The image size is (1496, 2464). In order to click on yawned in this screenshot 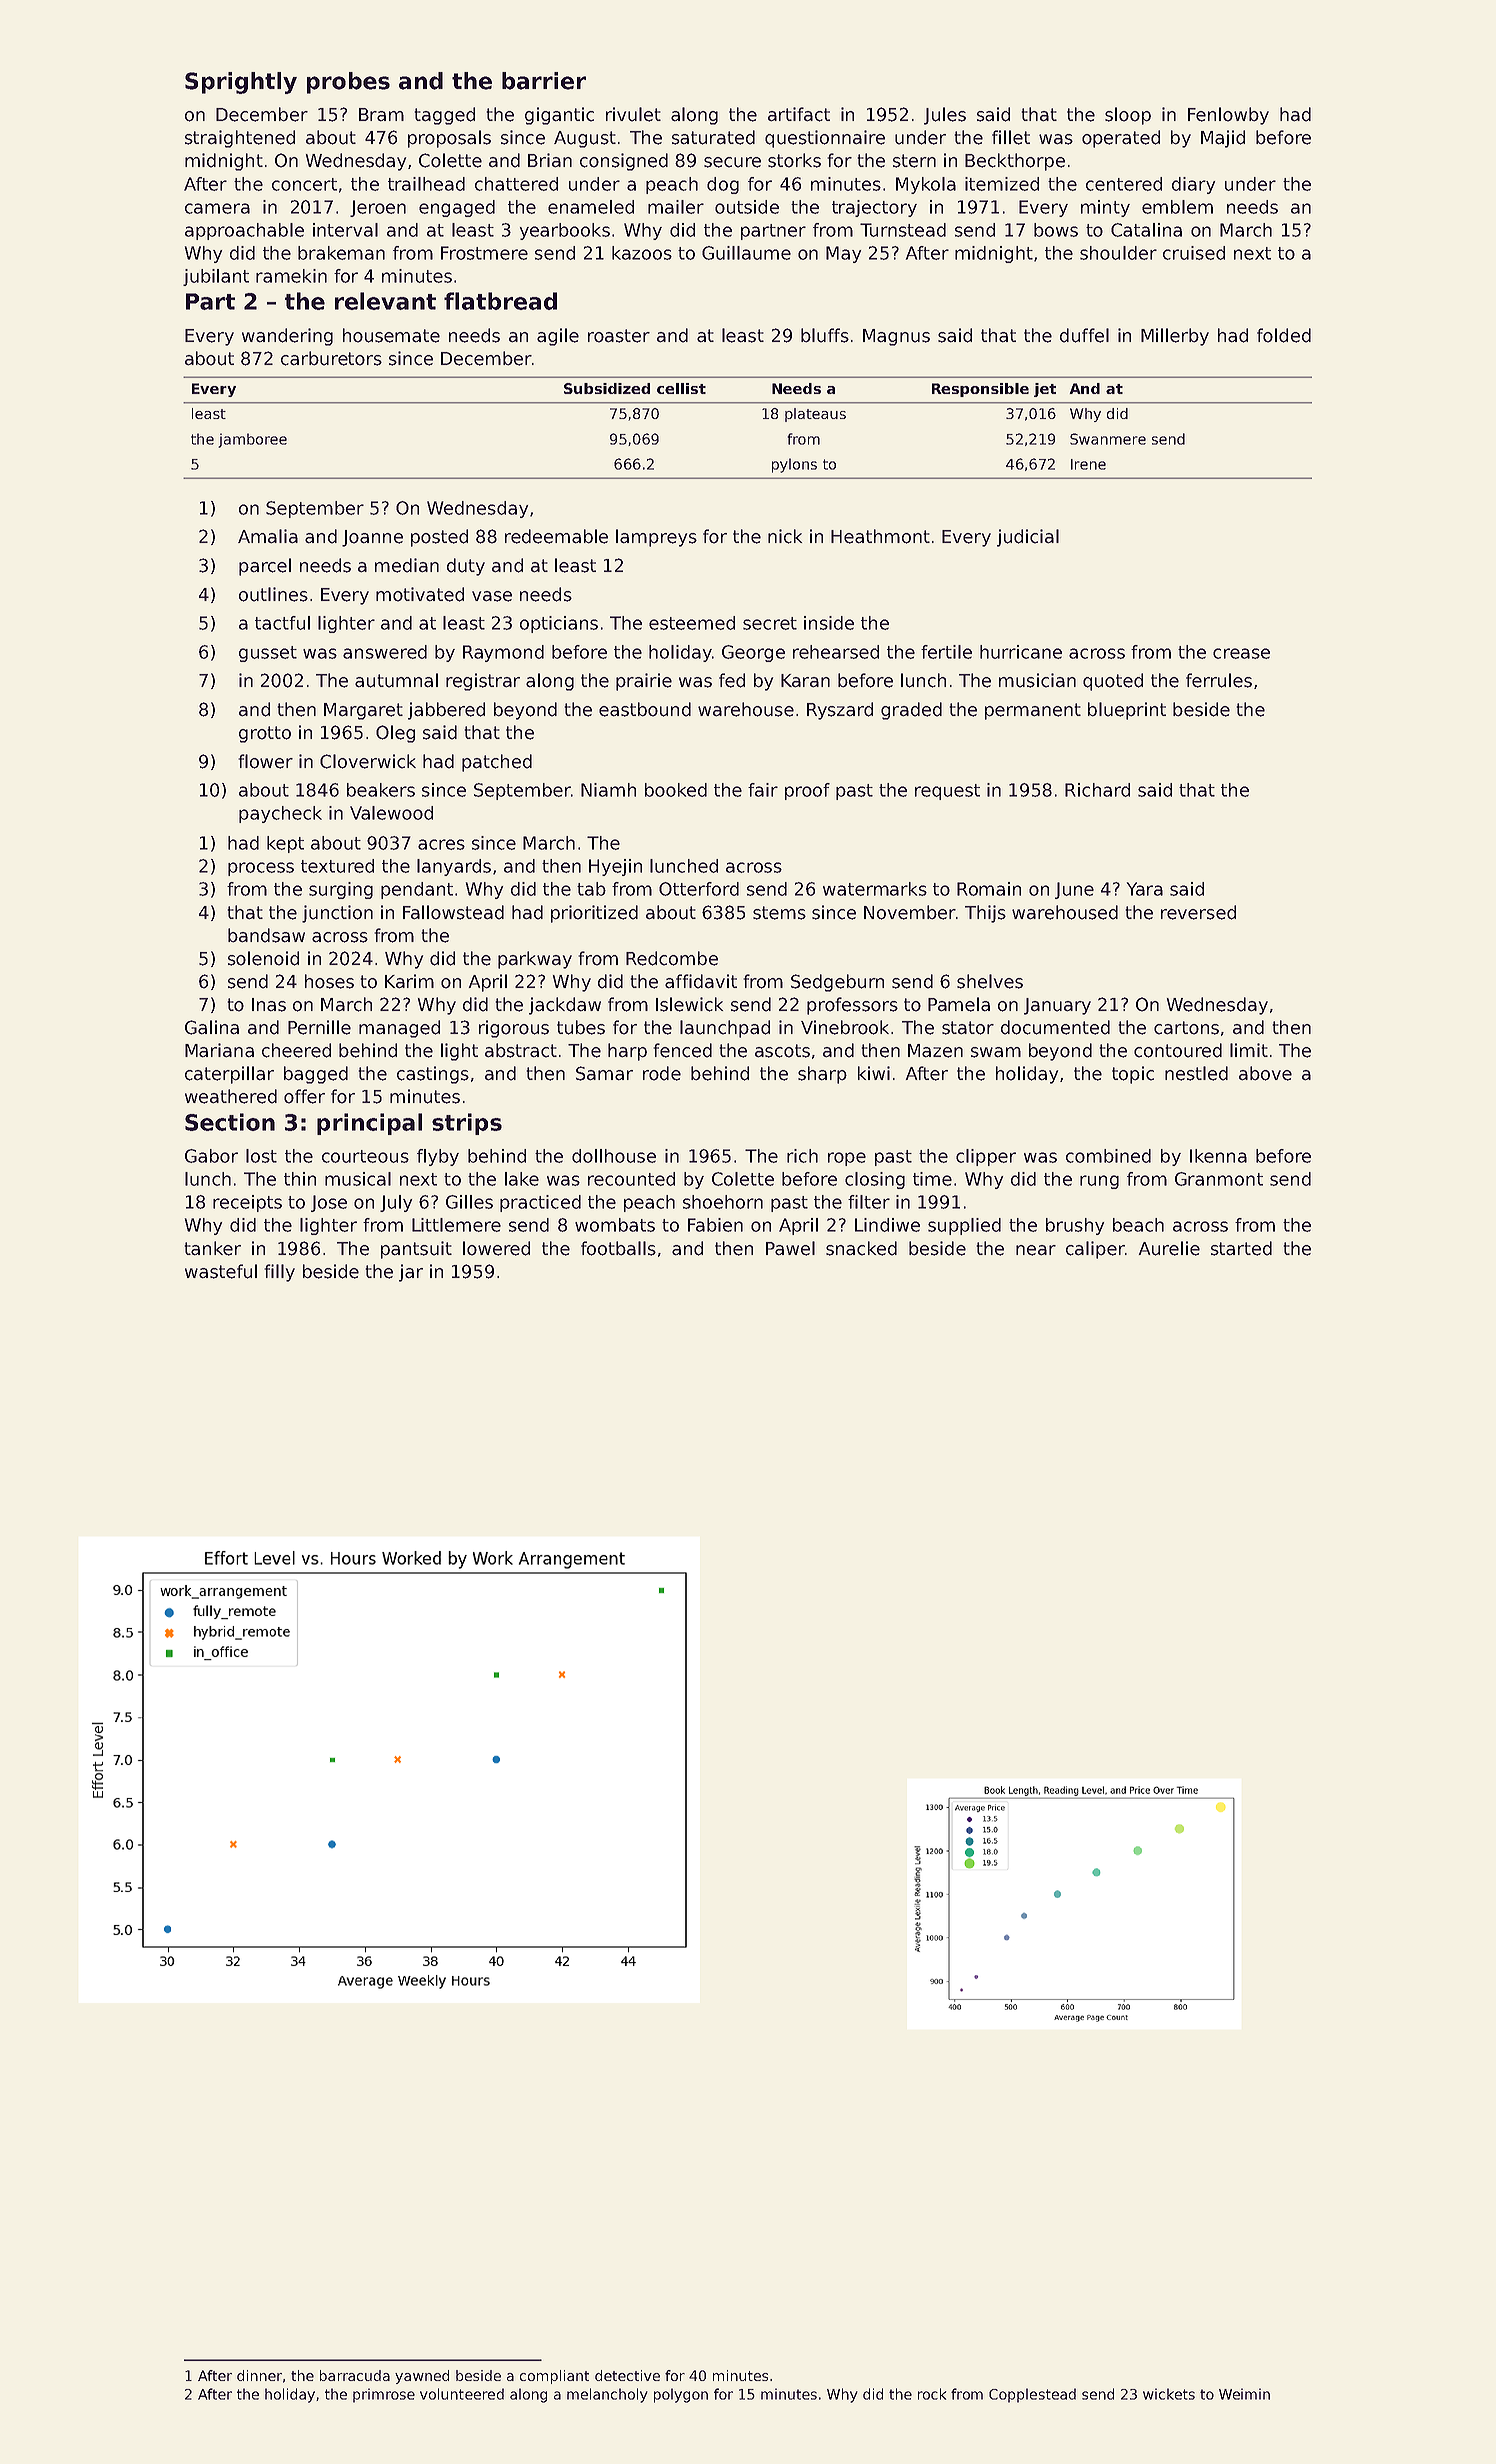, I will do `click(422, 2377)`.
